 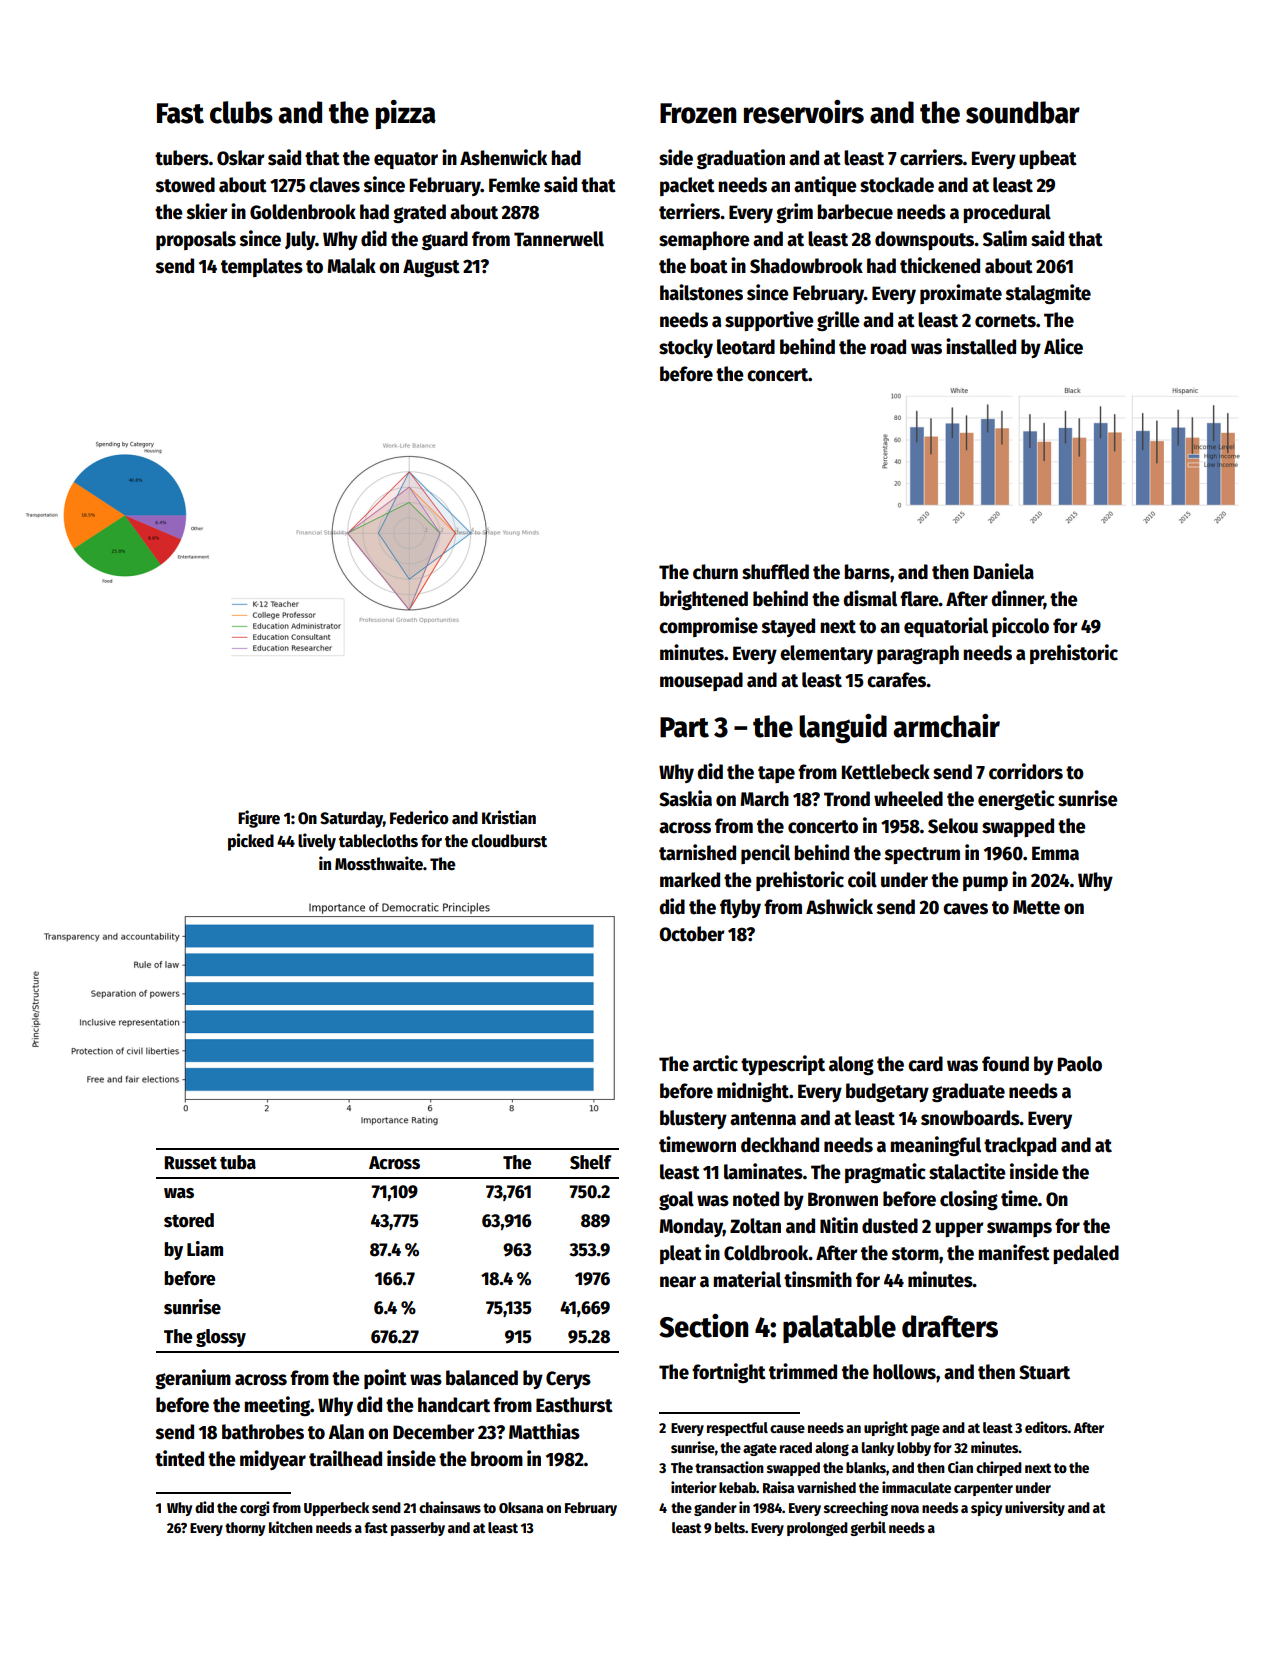 I want to click on picked, so click(x=251, y=842).
